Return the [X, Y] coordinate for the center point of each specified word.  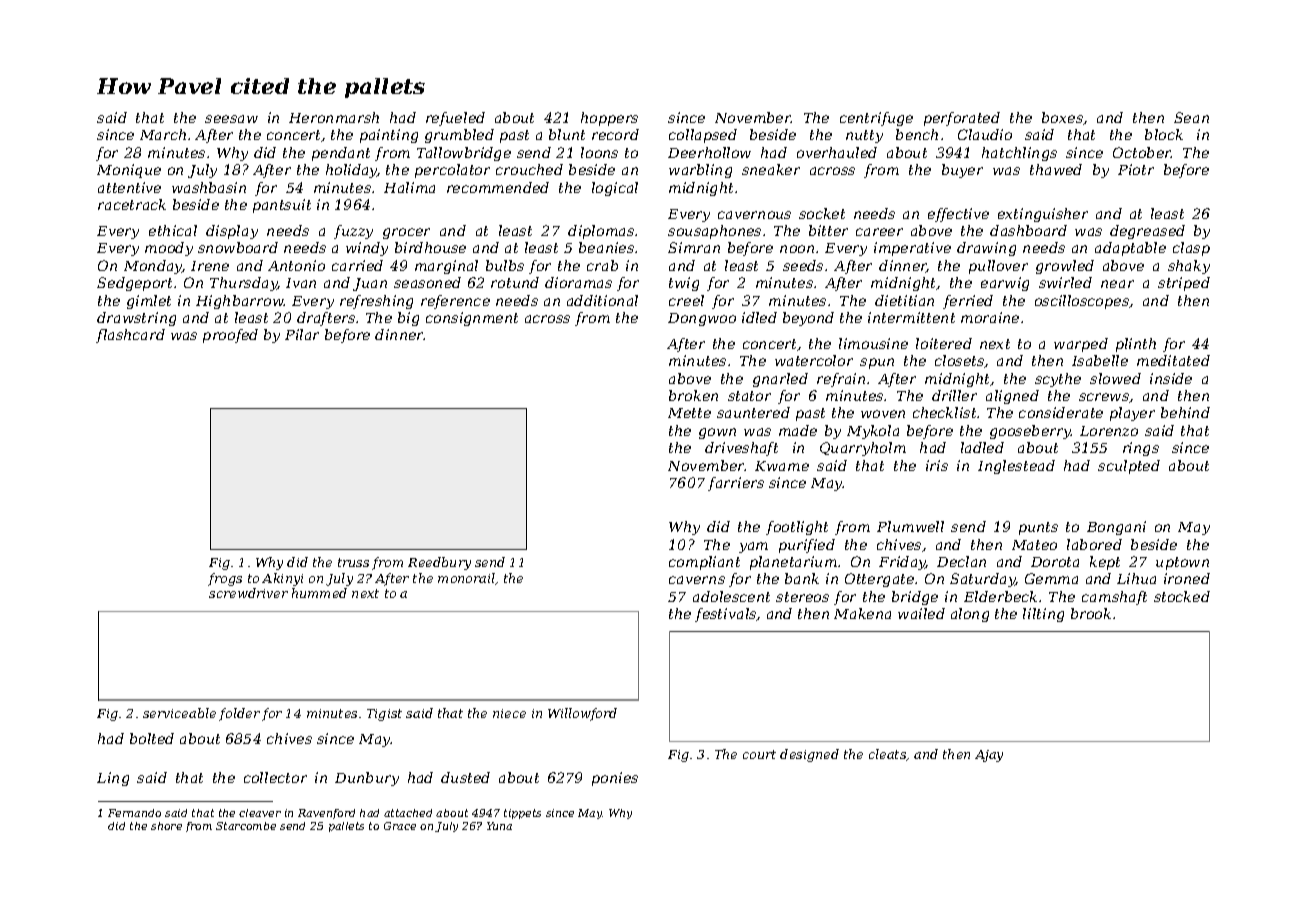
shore [166, 826]
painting [389, 136]
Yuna [499, 826]
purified [807, 546]
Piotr [1136, 169]
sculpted [1129, 467]
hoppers [609, 119]
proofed [230, 336]
